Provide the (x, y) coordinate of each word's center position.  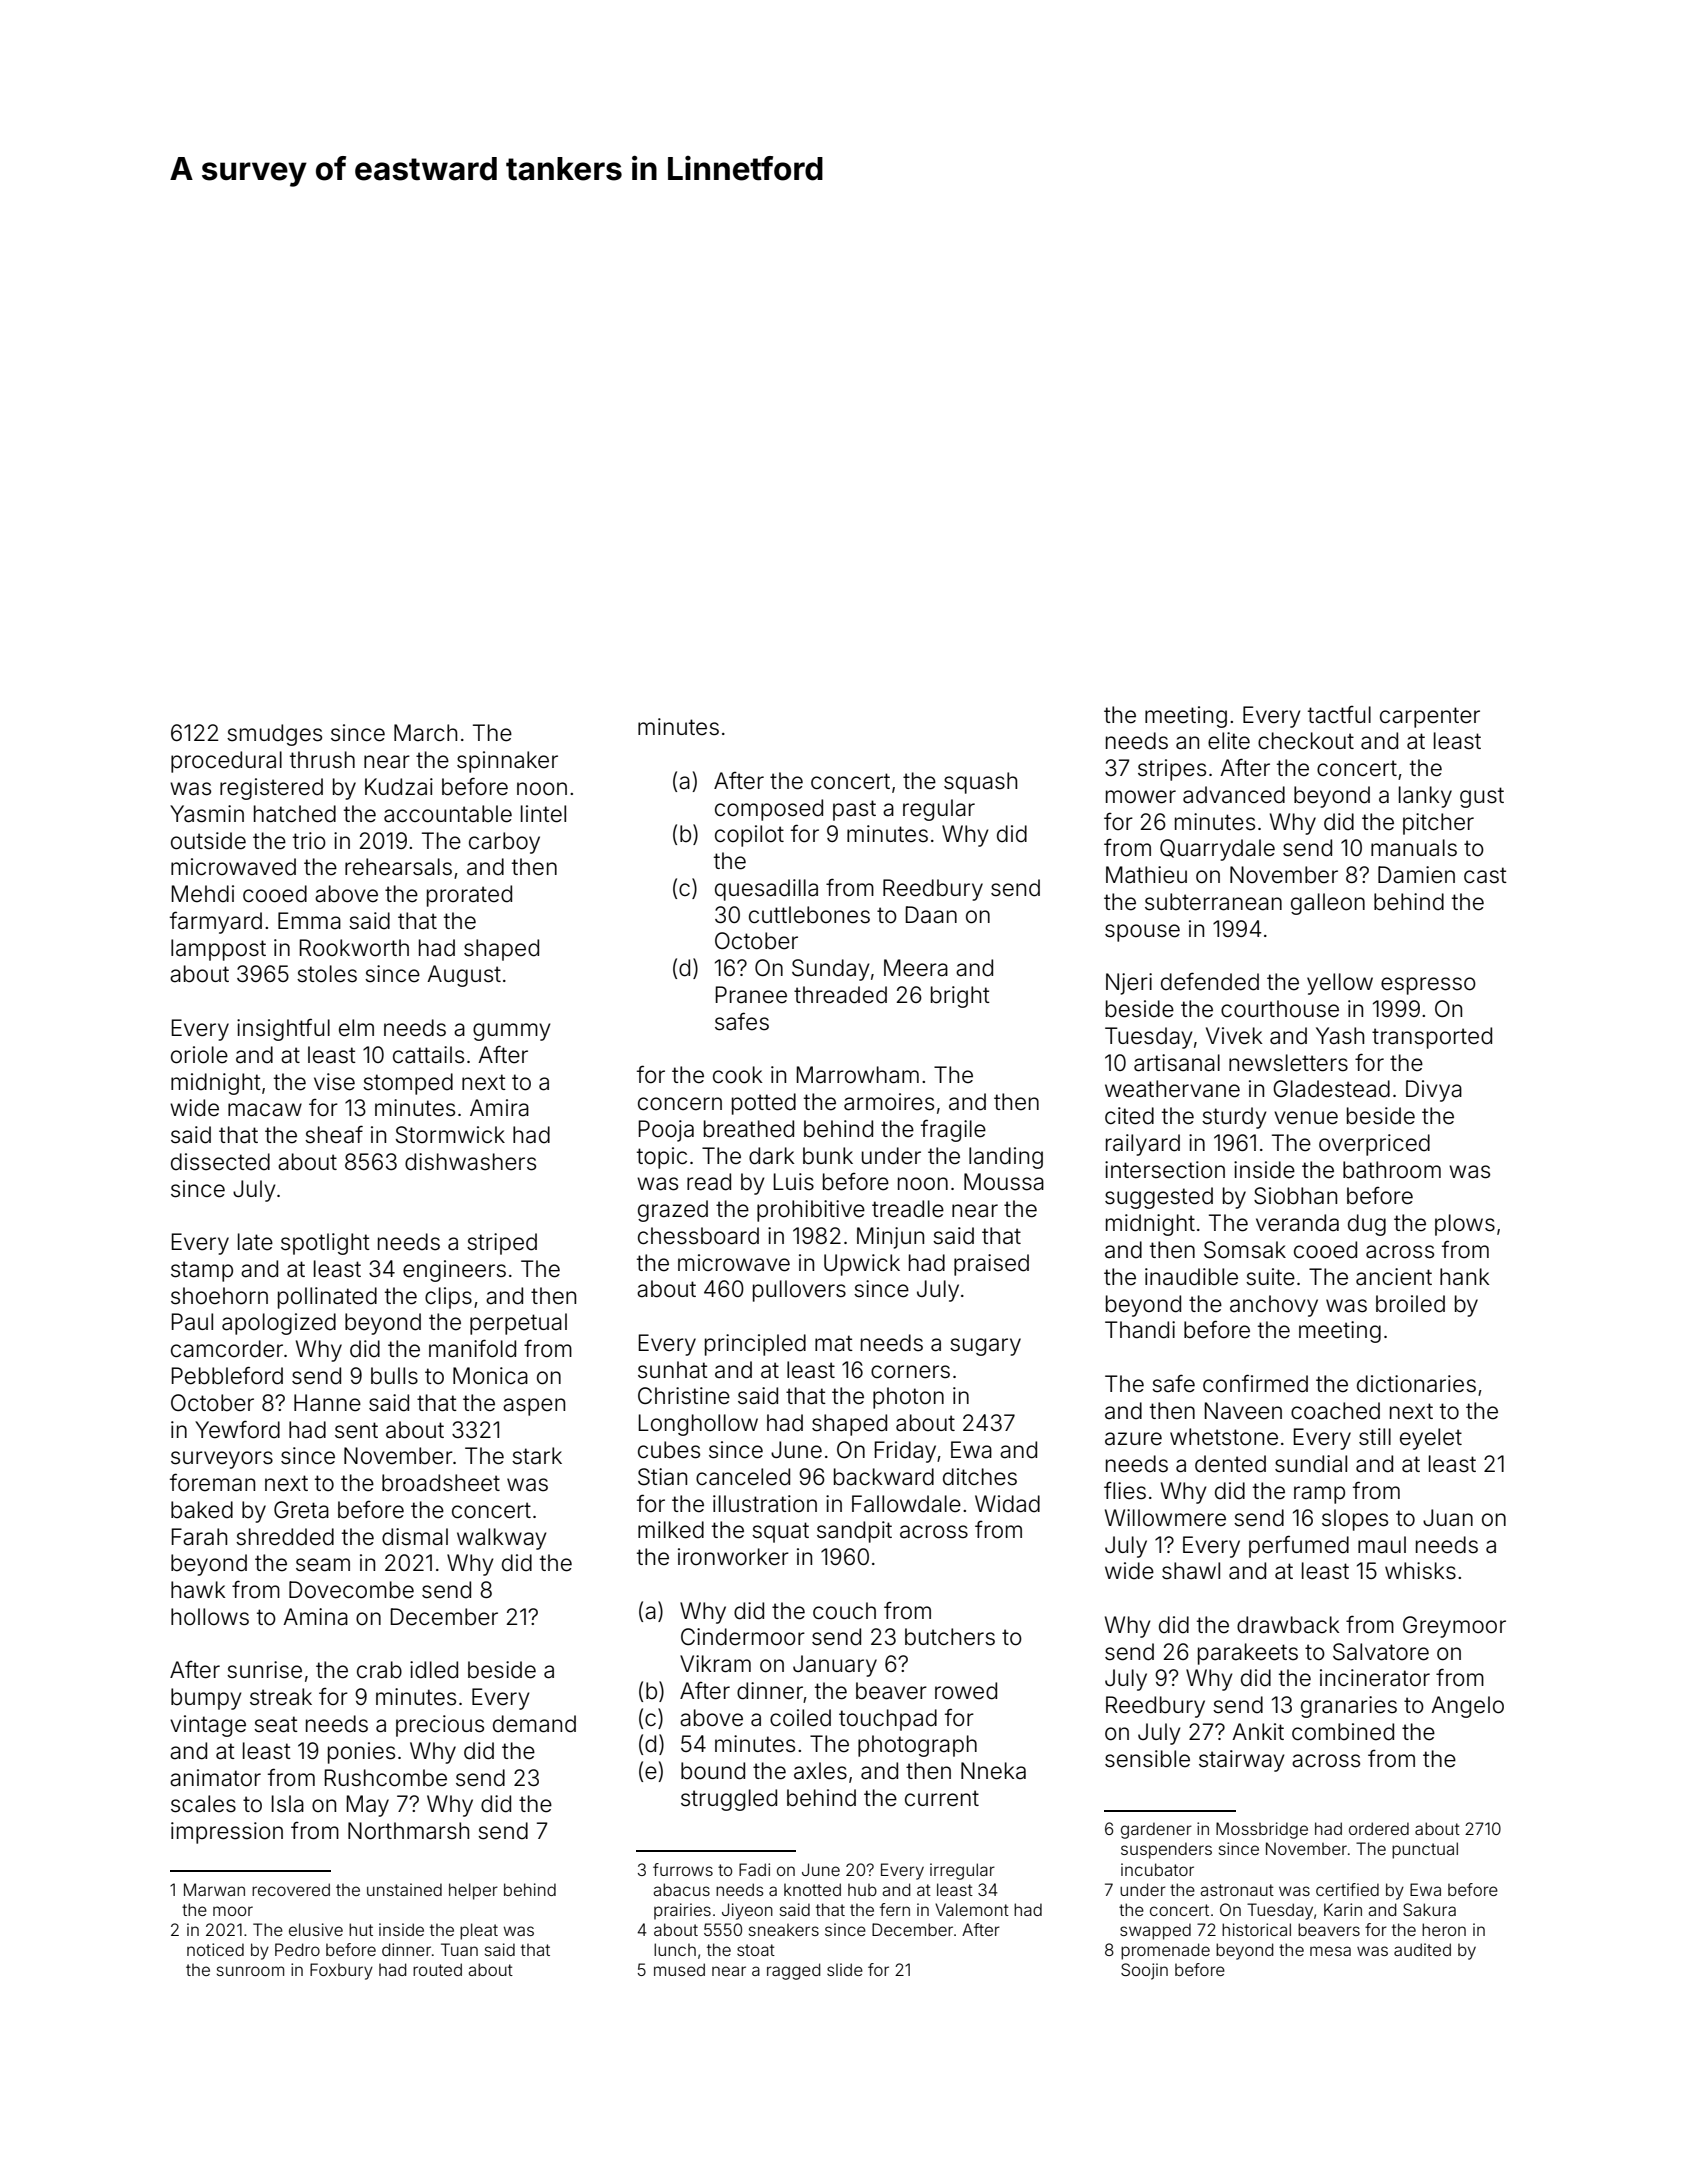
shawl (1191, 1571)
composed (769, 810)
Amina (315, 1617)
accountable (448, 814)
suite (1270, 1277)
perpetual (518, 1324)
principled (755, 1345)
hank (1465, 1277)
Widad (1007, 1504)
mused (679, 1969)
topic (662, 1158)
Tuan (459, 1949)
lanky (1425, 797)
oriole (199, 1055)
